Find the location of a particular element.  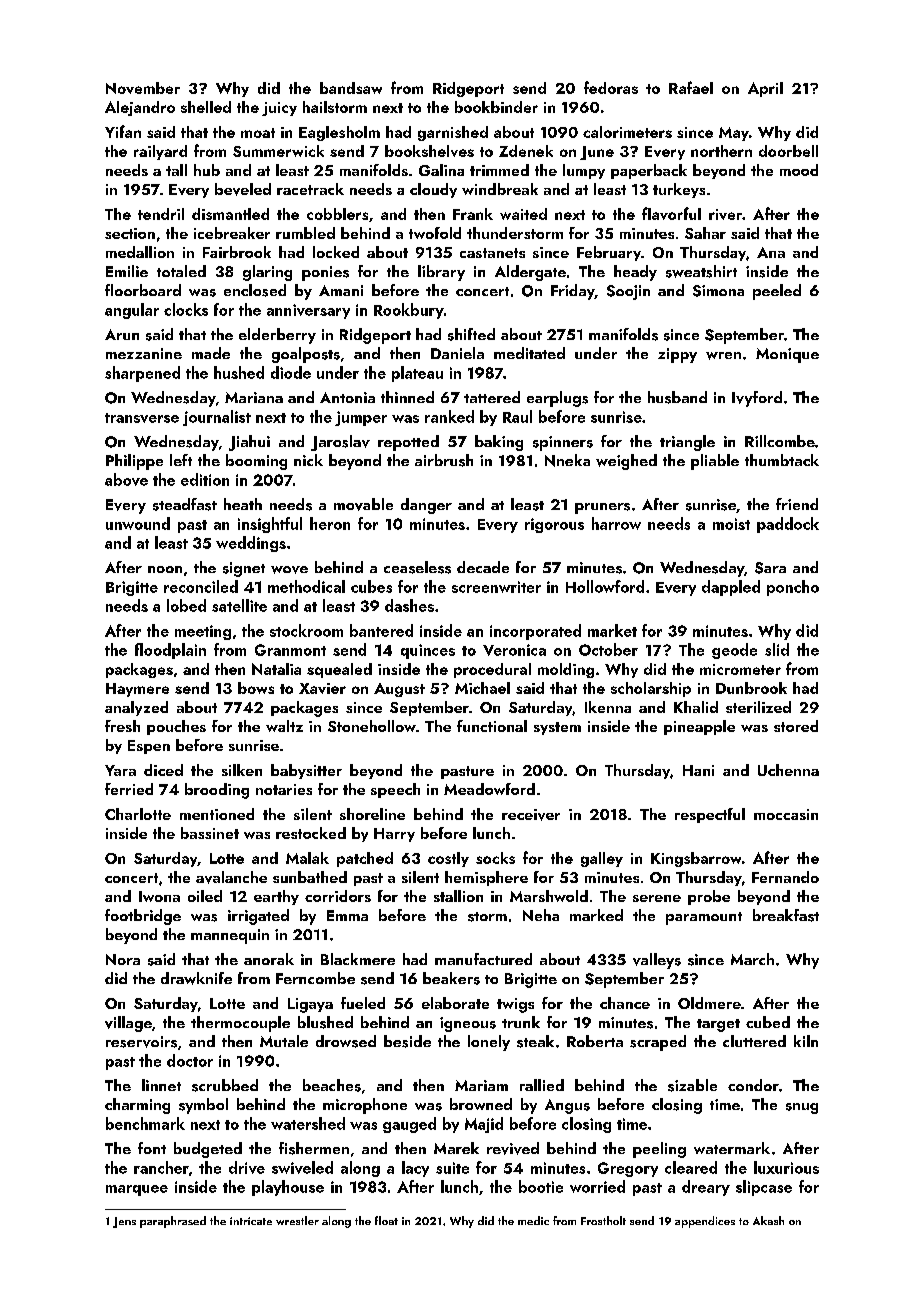

fueled is located at coordinates (363, 1003).
